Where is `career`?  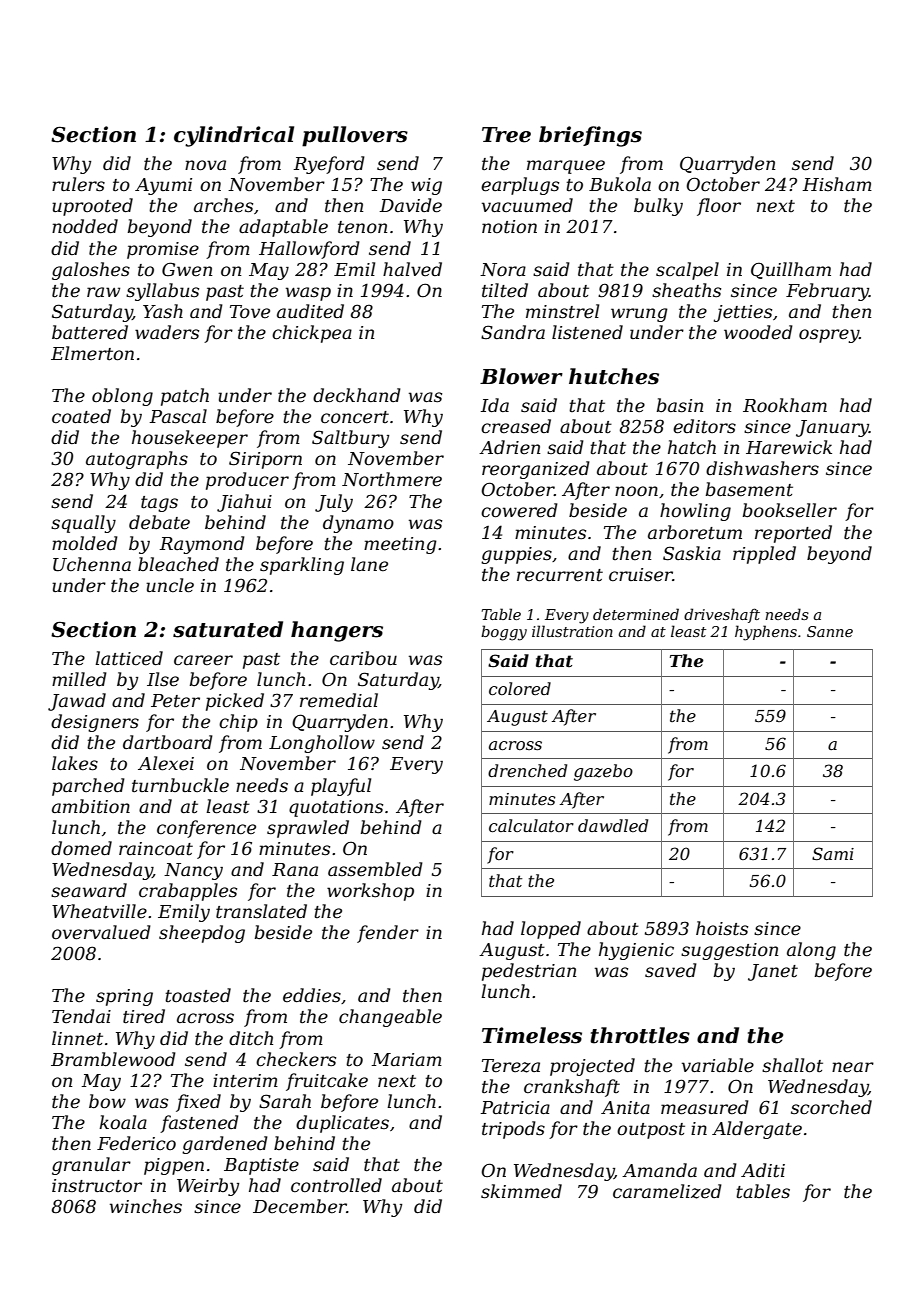
career is located at coordinates (203, 660).
